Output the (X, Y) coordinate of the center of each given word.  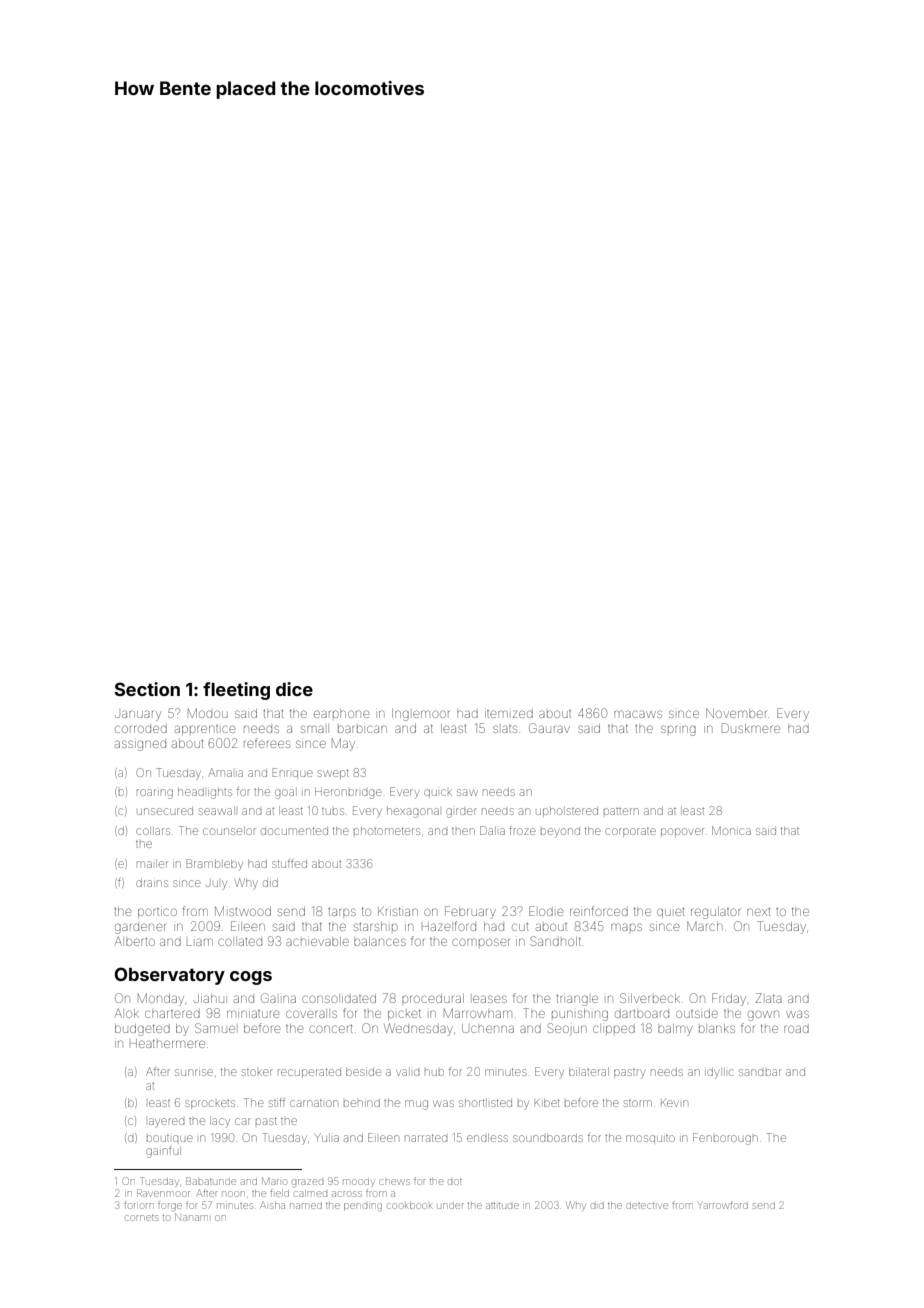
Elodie (546, 911)
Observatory (169, 976)
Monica (731, 830)
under (451, 1206)
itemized (509, 714)
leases (490, 999)
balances (380, 941)
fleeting (236, 691)
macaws (638, 714)
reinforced (599, 911)
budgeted (142, 1030)
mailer (152, 864)
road (796, 1029)
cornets (142, 1218)
